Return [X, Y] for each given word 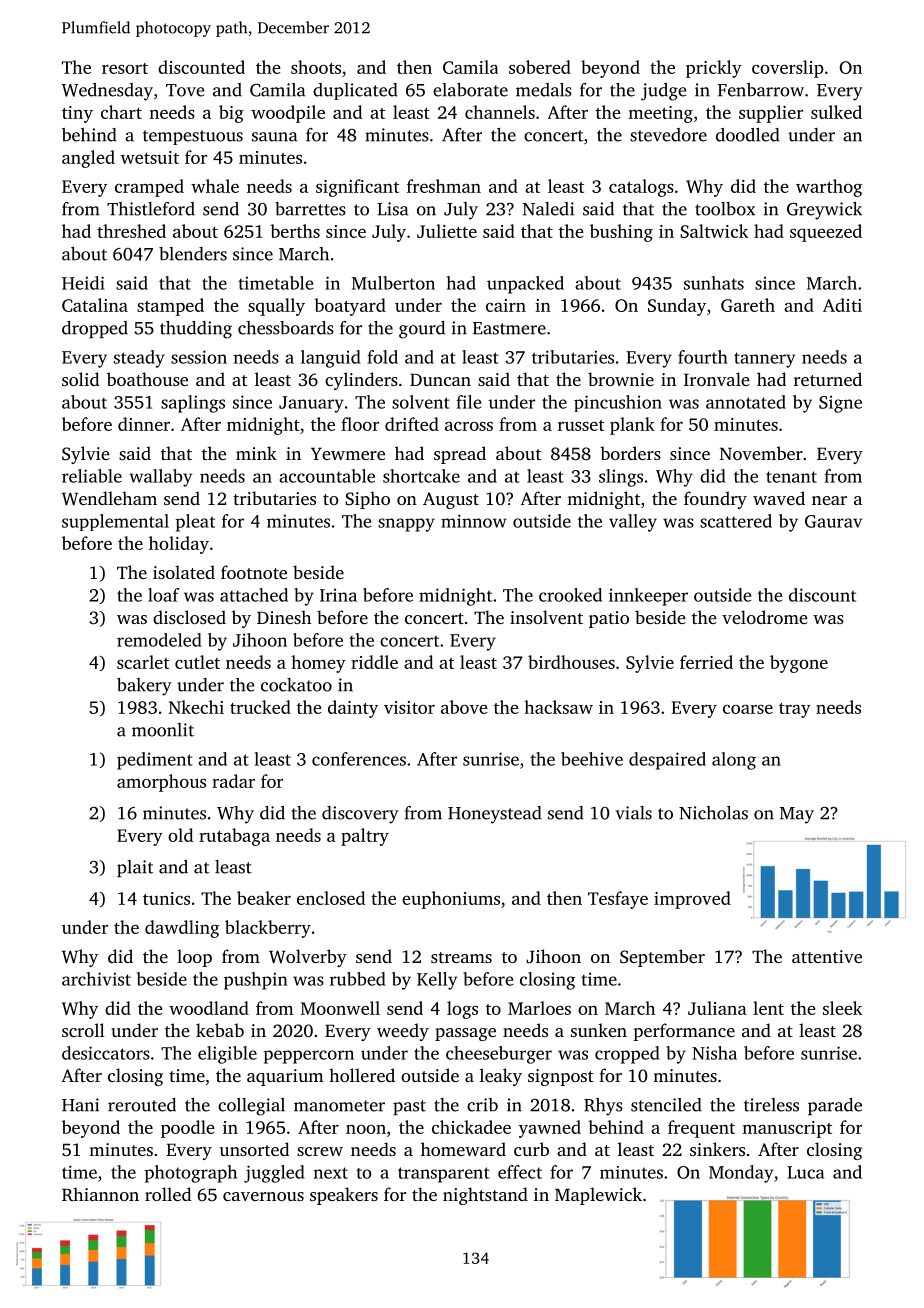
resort [125, 68]
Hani [80, 1105]
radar [233, 781]
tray [795, 710]
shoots [316, 67]
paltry [365, 837]
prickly [714, 69]
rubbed [358, 979]
